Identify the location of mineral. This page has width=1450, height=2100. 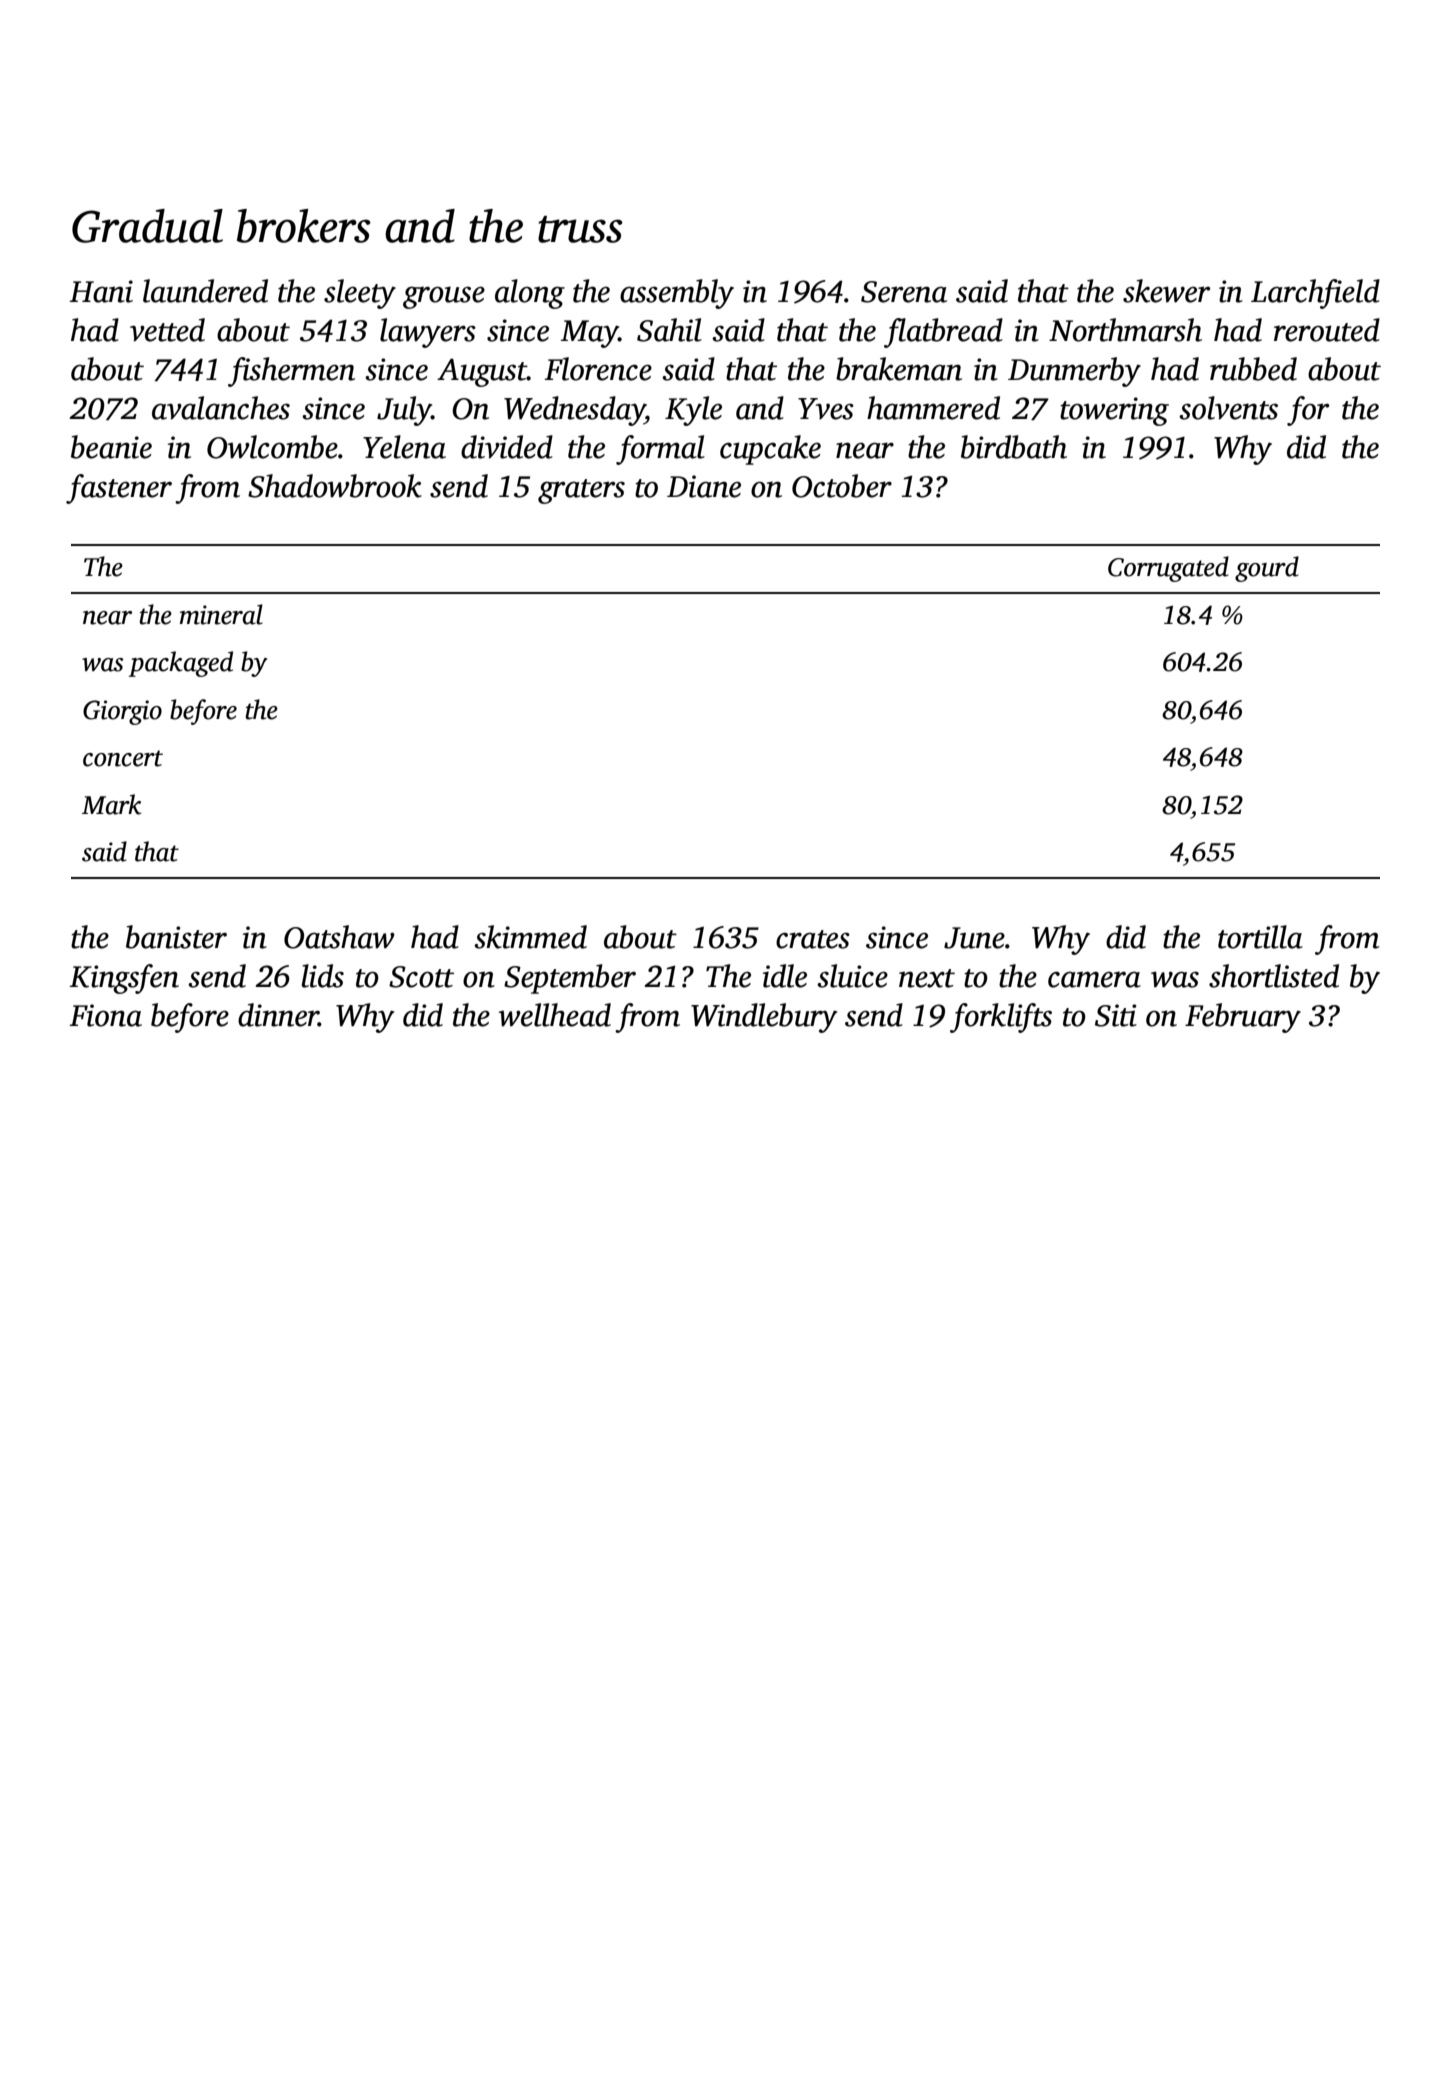
(221, 614).
